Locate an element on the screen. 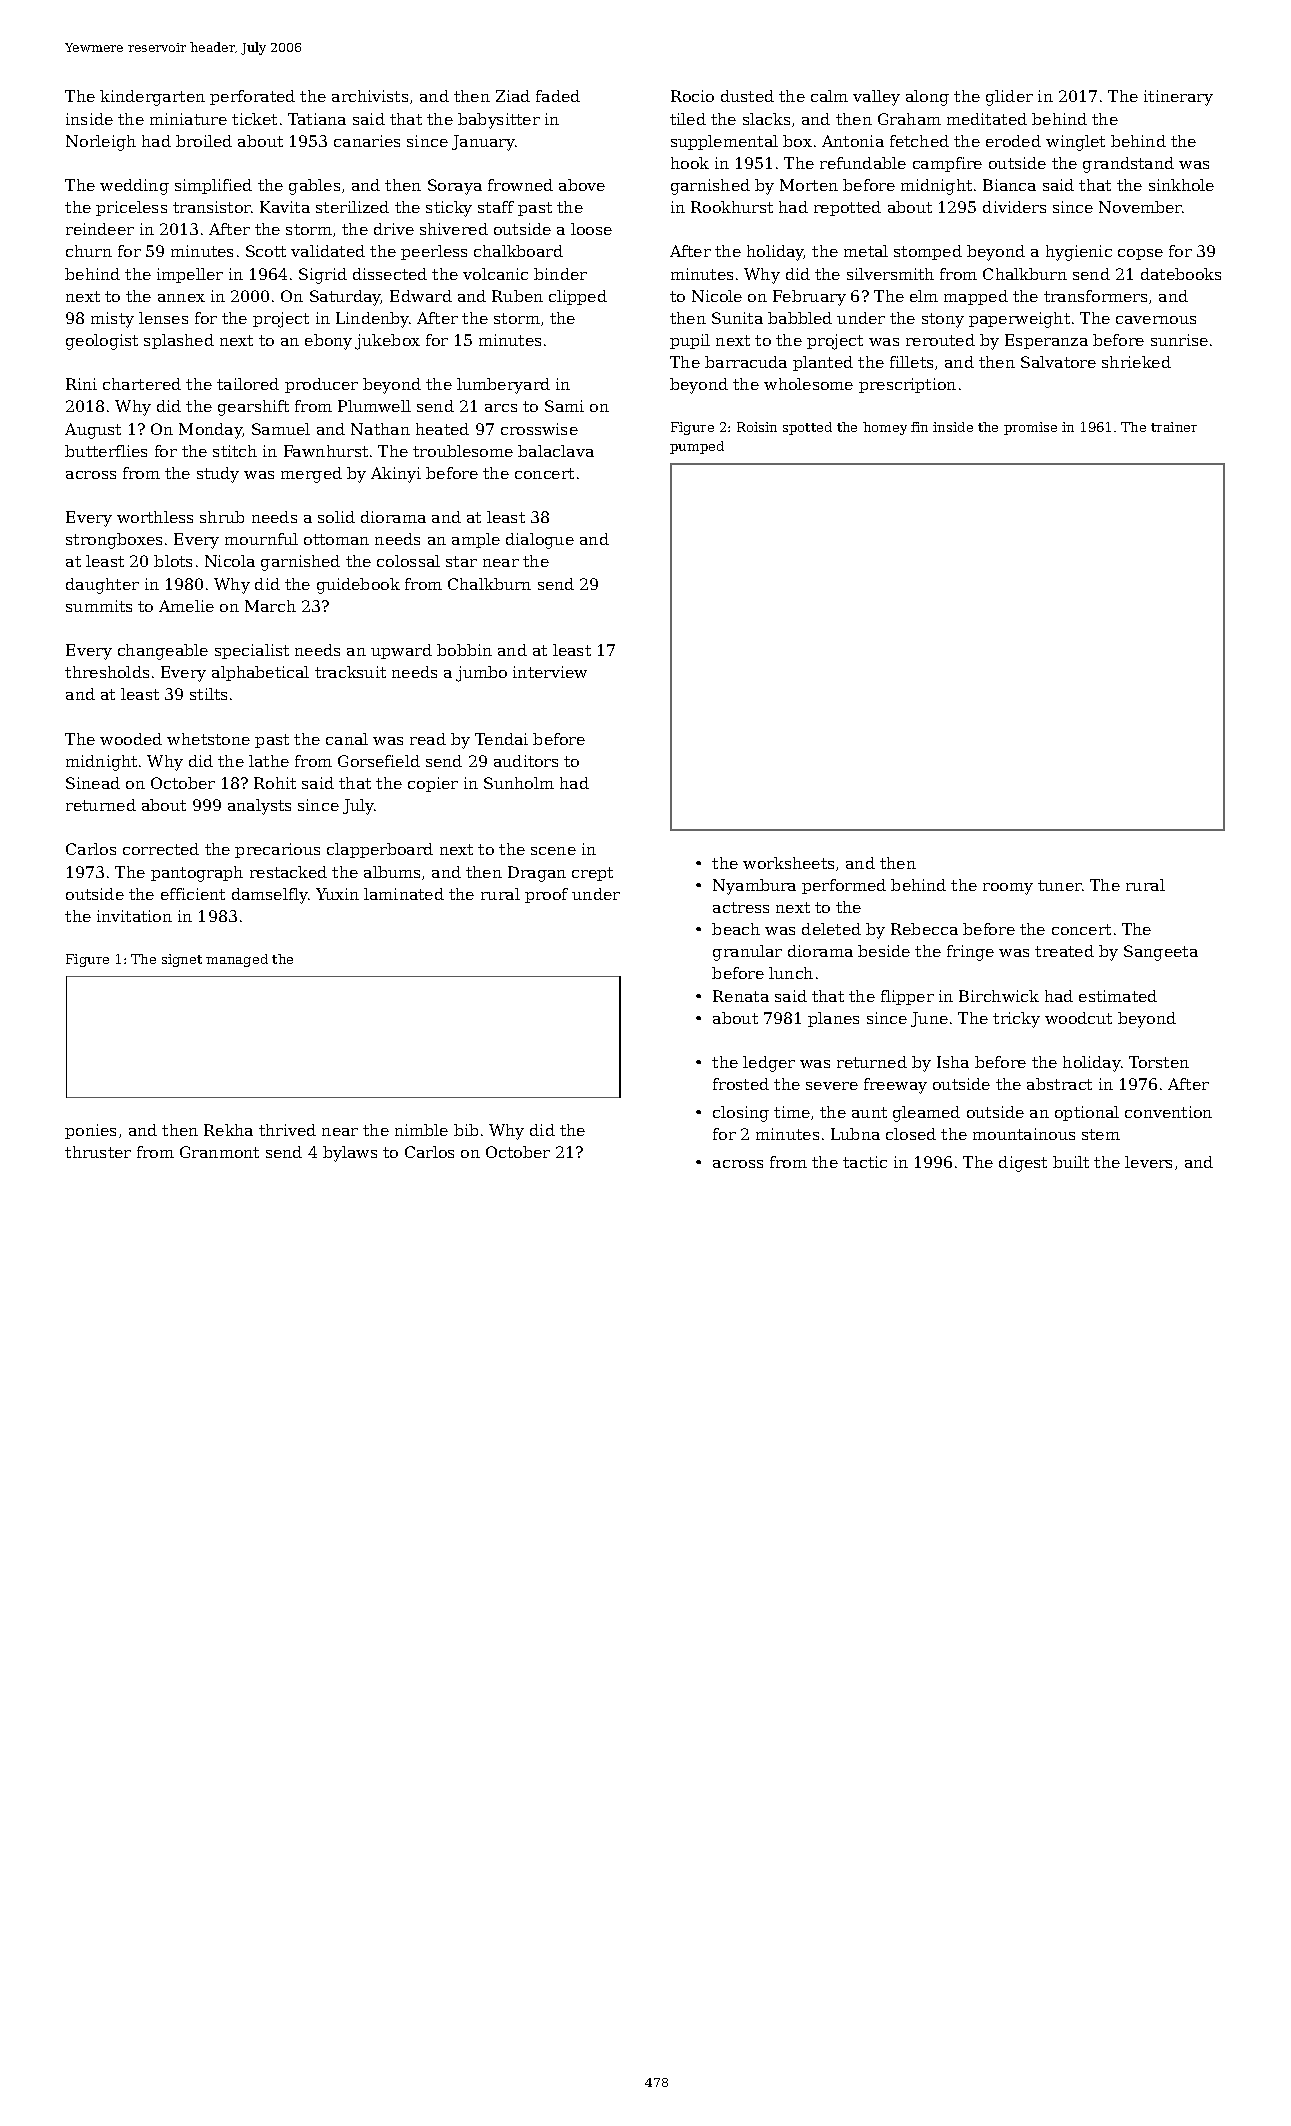 Image resolution: width=1291 pixels, height=2126 pixels. Sangeeta is located at coordinates (1161, 953).
